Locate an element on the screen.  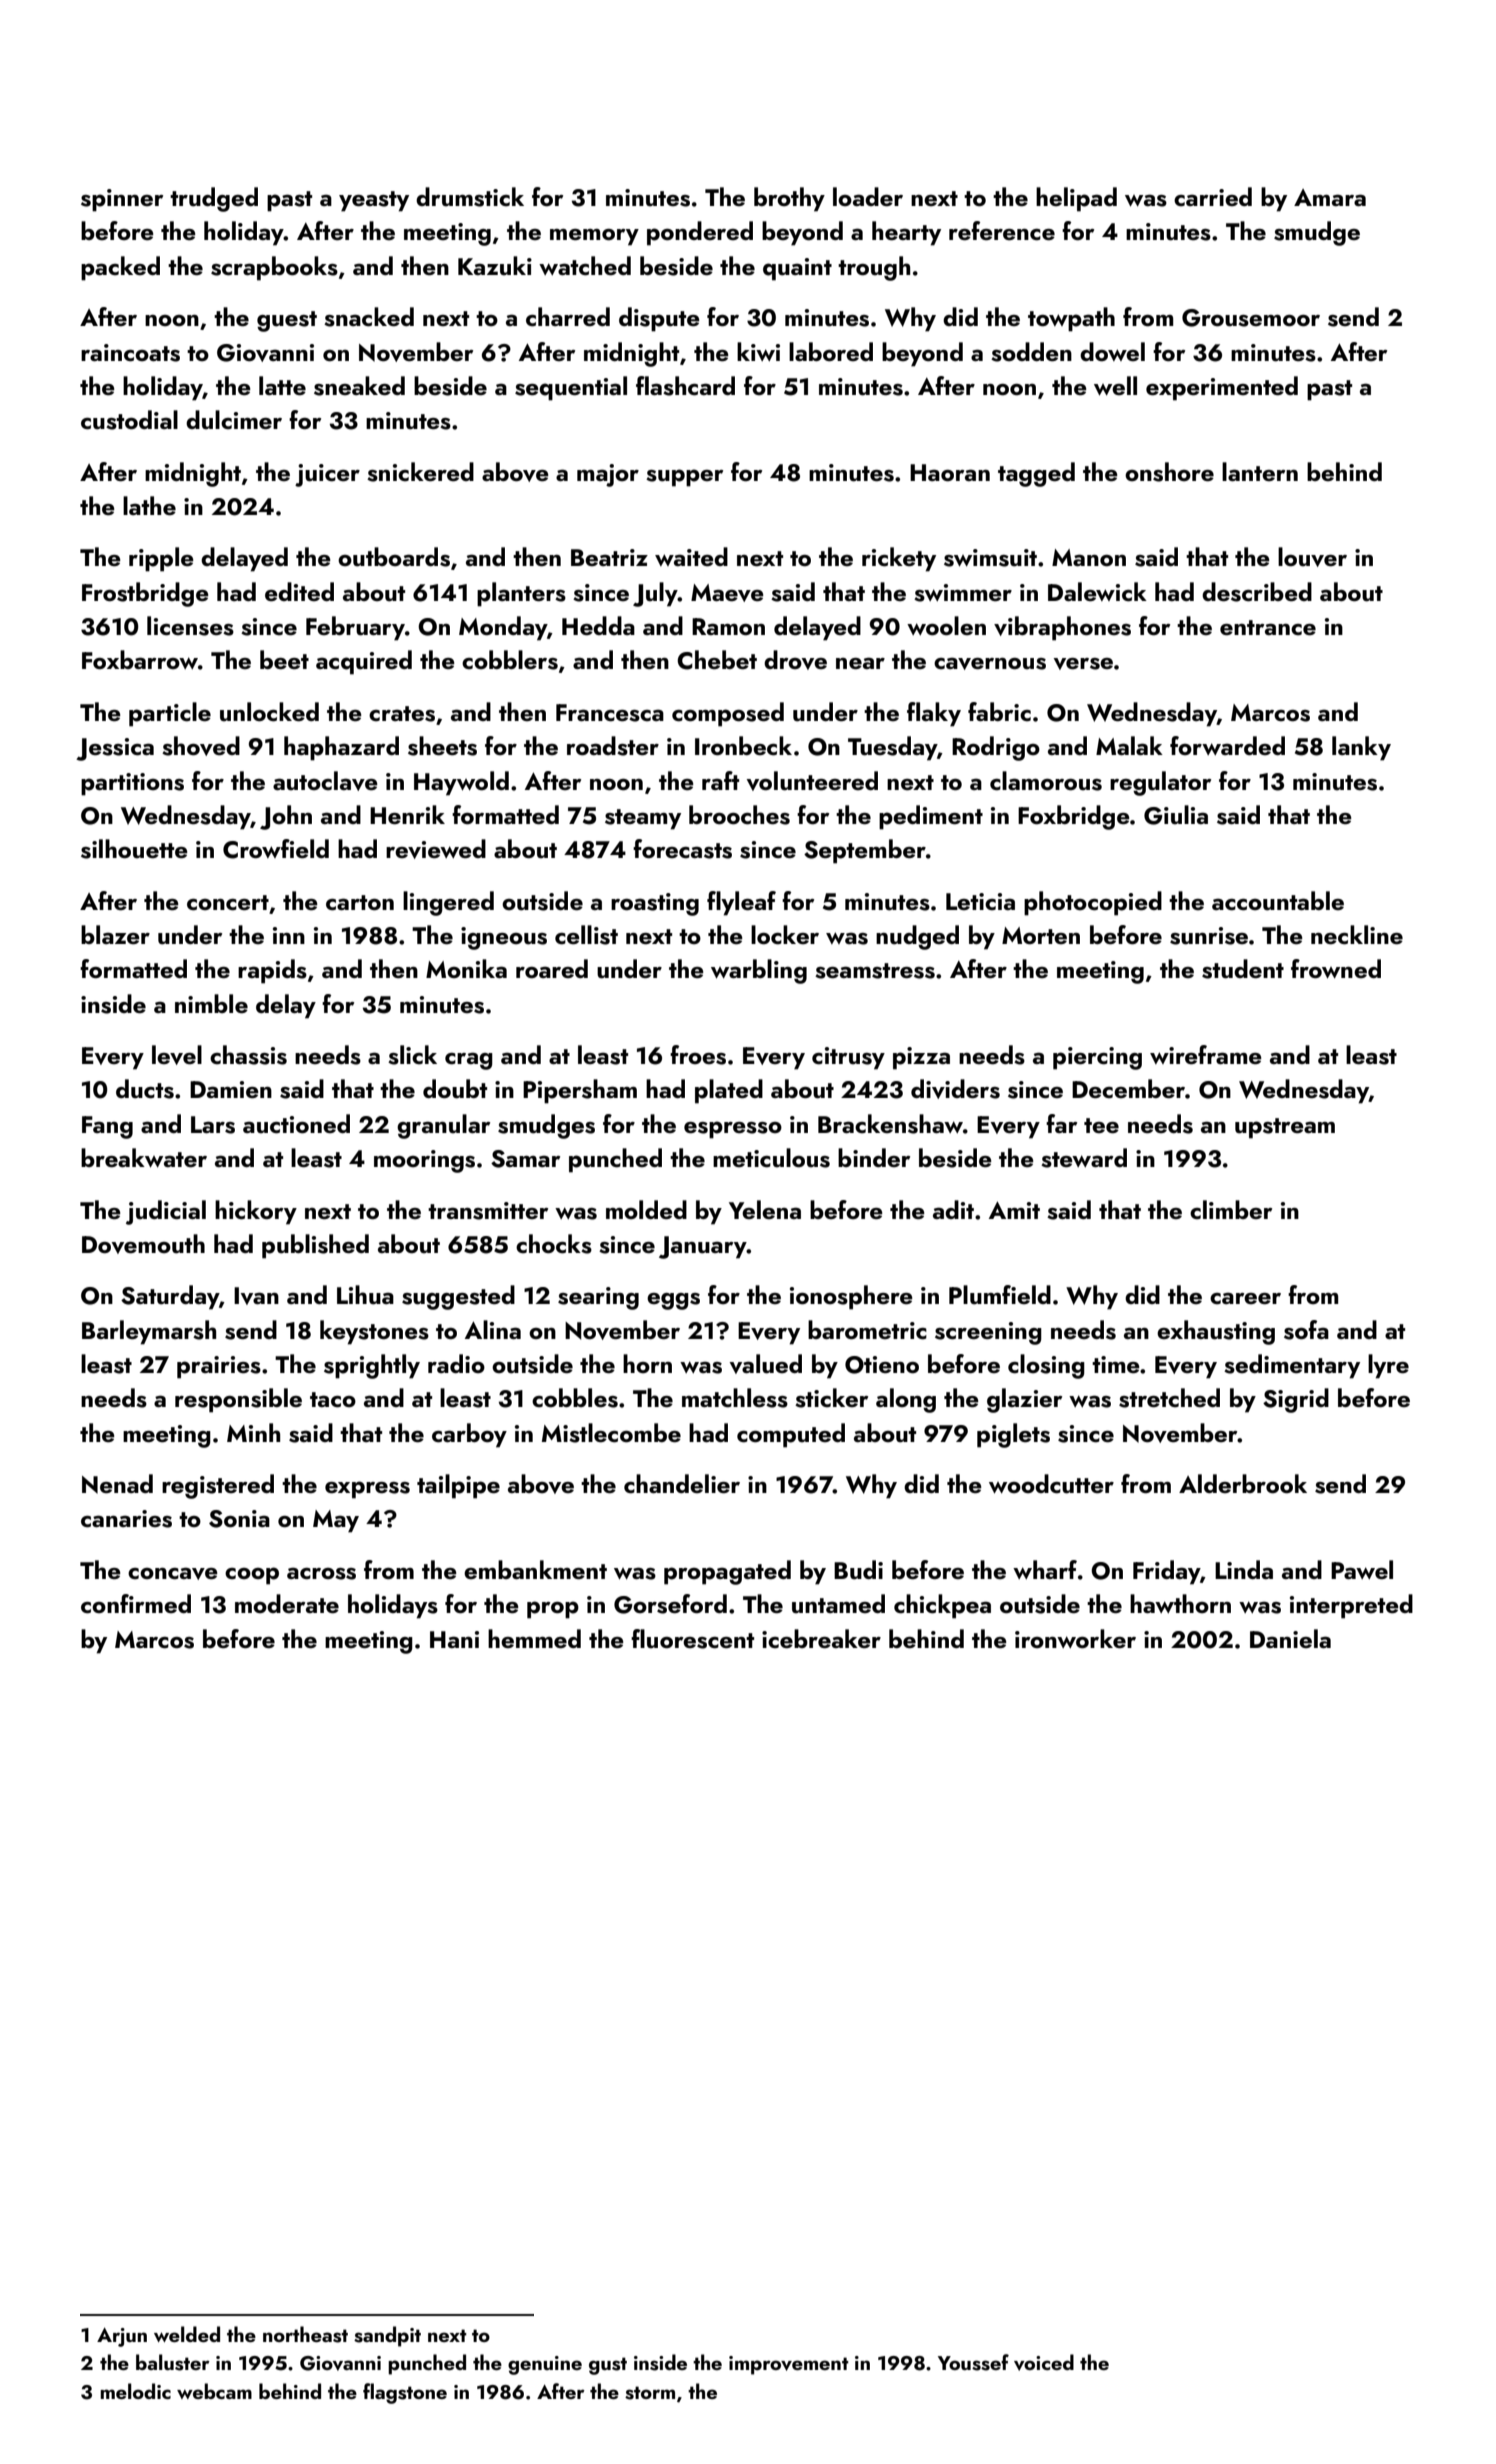
brothy is located at coordinates (789, 199).
